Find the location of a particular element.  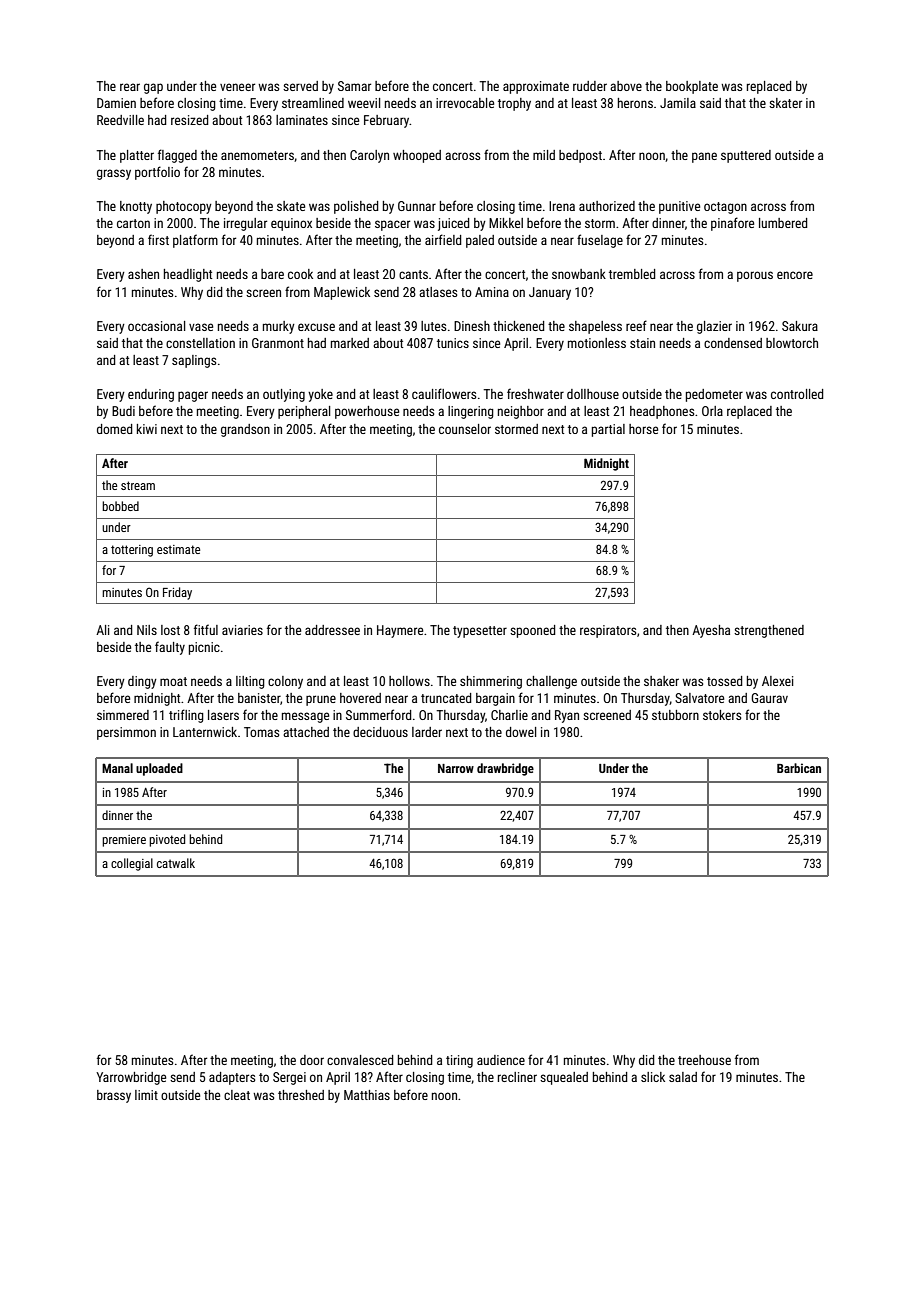

treehouse is located at coordinates (704, 1060).
